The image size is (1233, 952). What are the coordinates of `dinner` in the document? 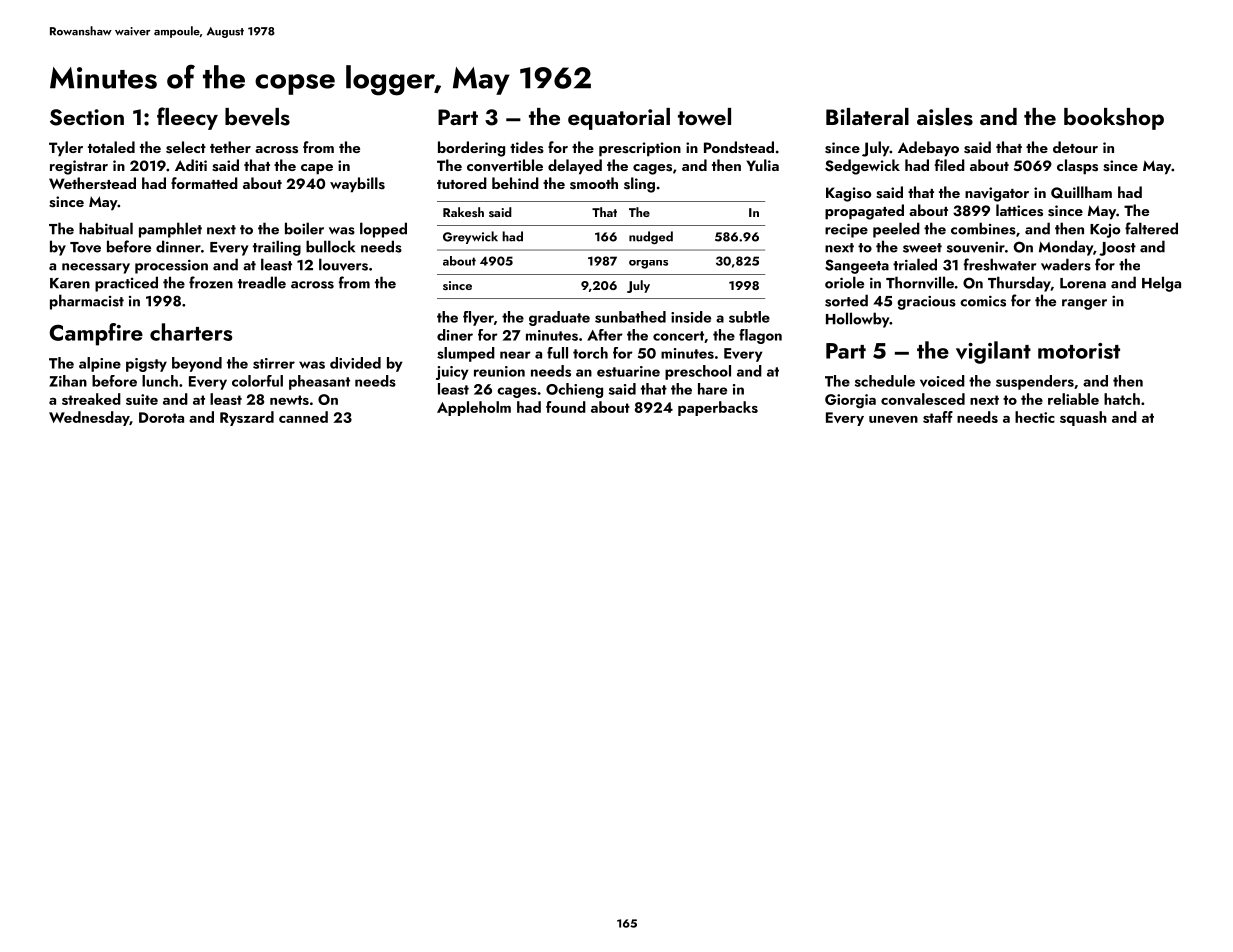 It's located at (178, 246).
